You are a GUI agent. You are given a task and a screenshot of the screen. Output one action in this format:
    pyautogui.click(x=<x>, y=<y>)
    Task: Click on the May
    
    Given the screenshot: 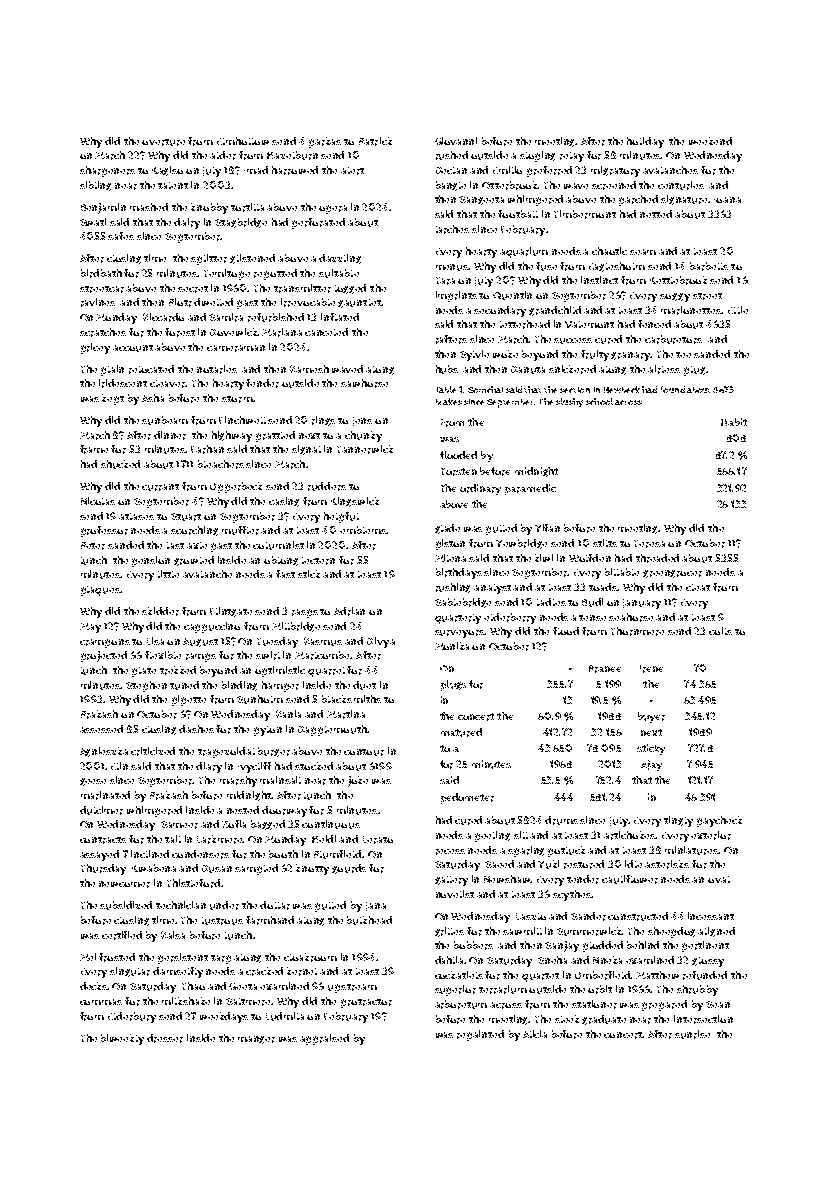 What is the action you would take?
    pyautogui.click(x=90, y=628)
